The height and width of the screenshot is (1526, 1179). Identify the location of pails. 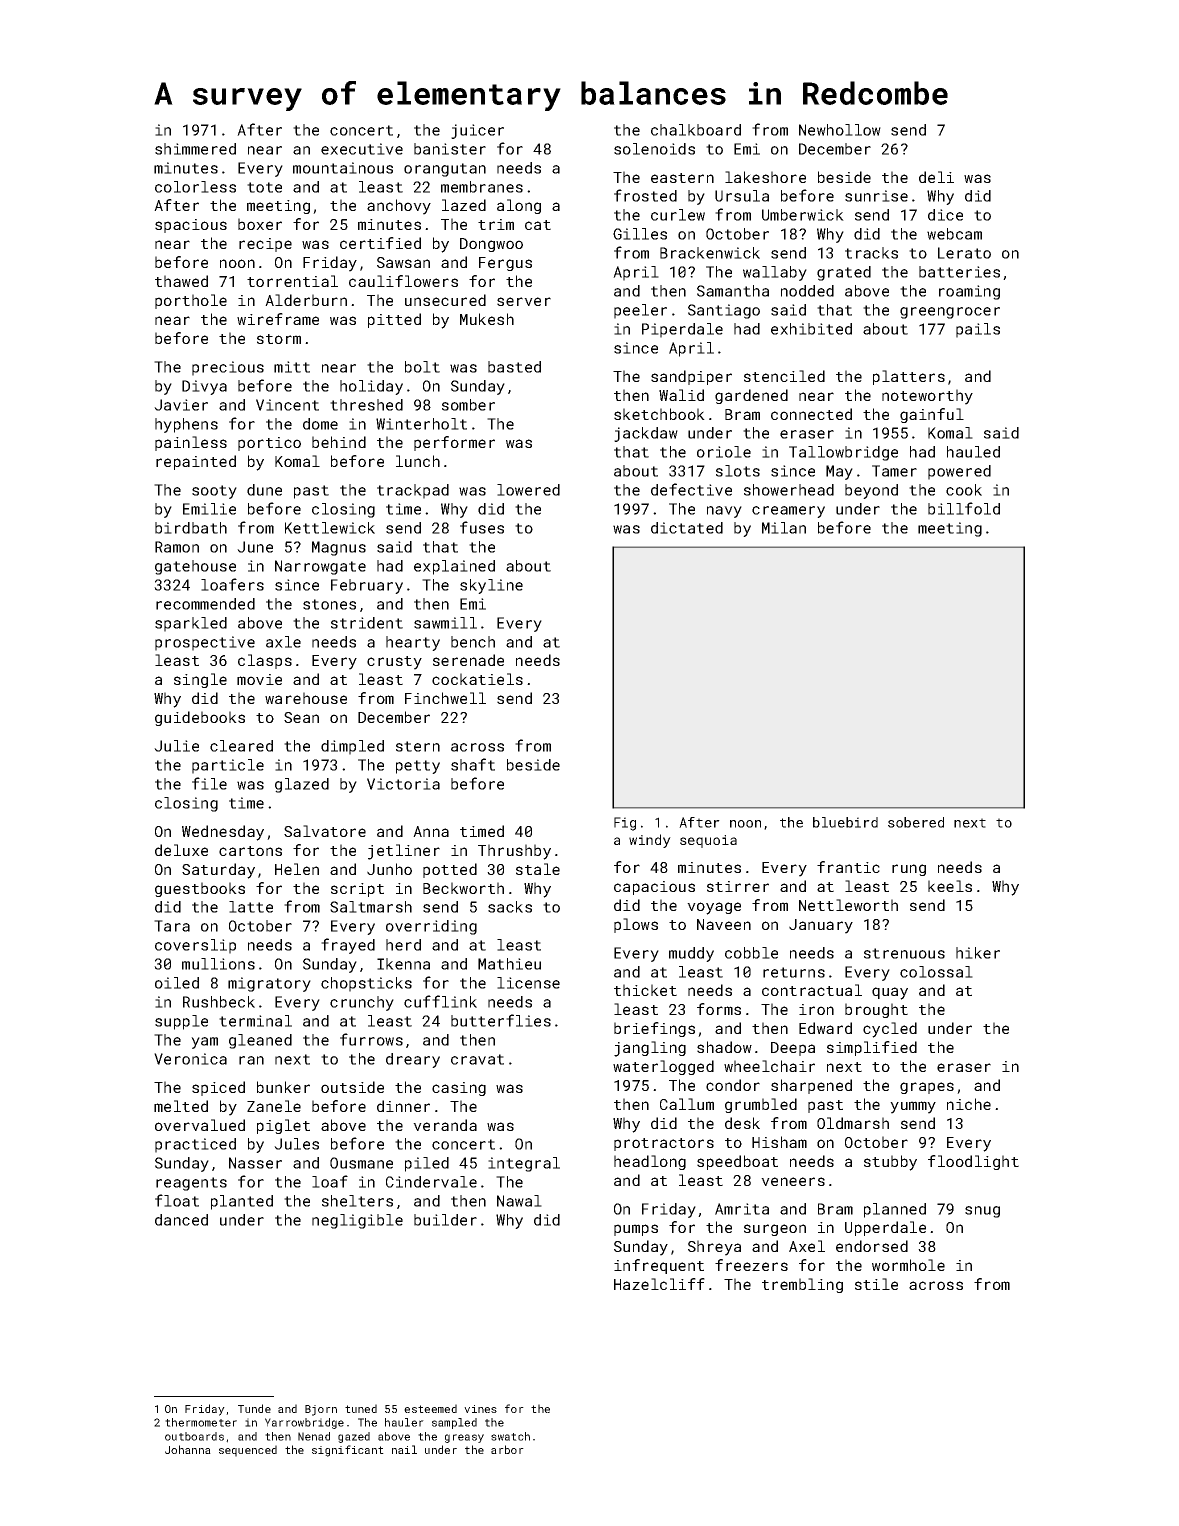
(978, 330).
